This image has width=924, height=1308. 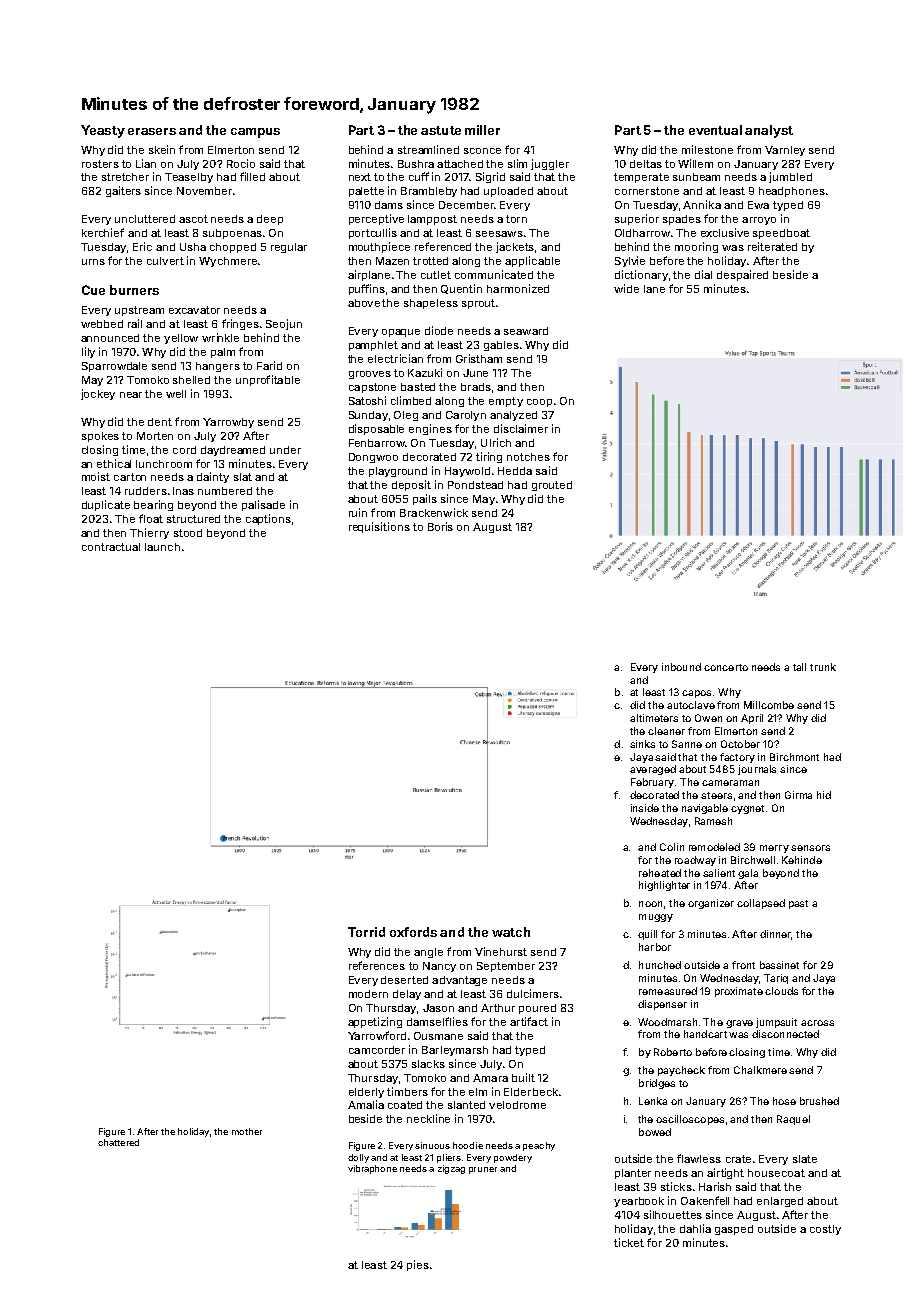 What do you see at coordinates (642, 744) in the image?
I see `sinks` at bounding box center [642, 744].
